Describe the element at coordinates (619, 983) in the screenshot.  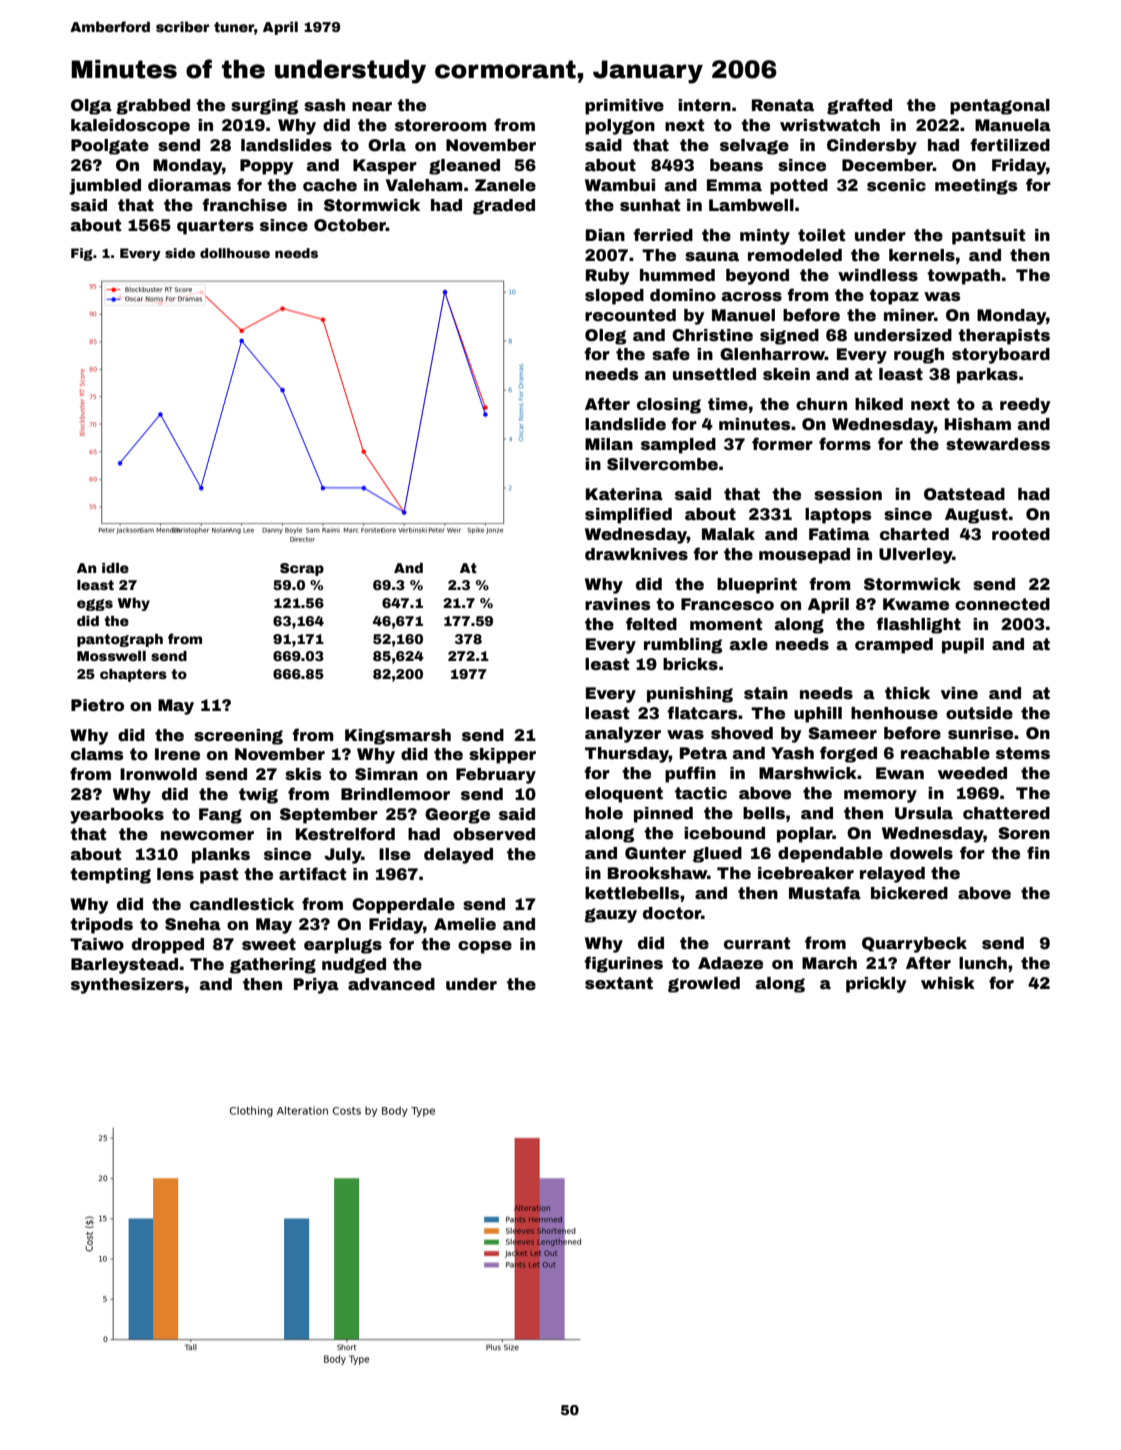
I see `sextant` at that location.
